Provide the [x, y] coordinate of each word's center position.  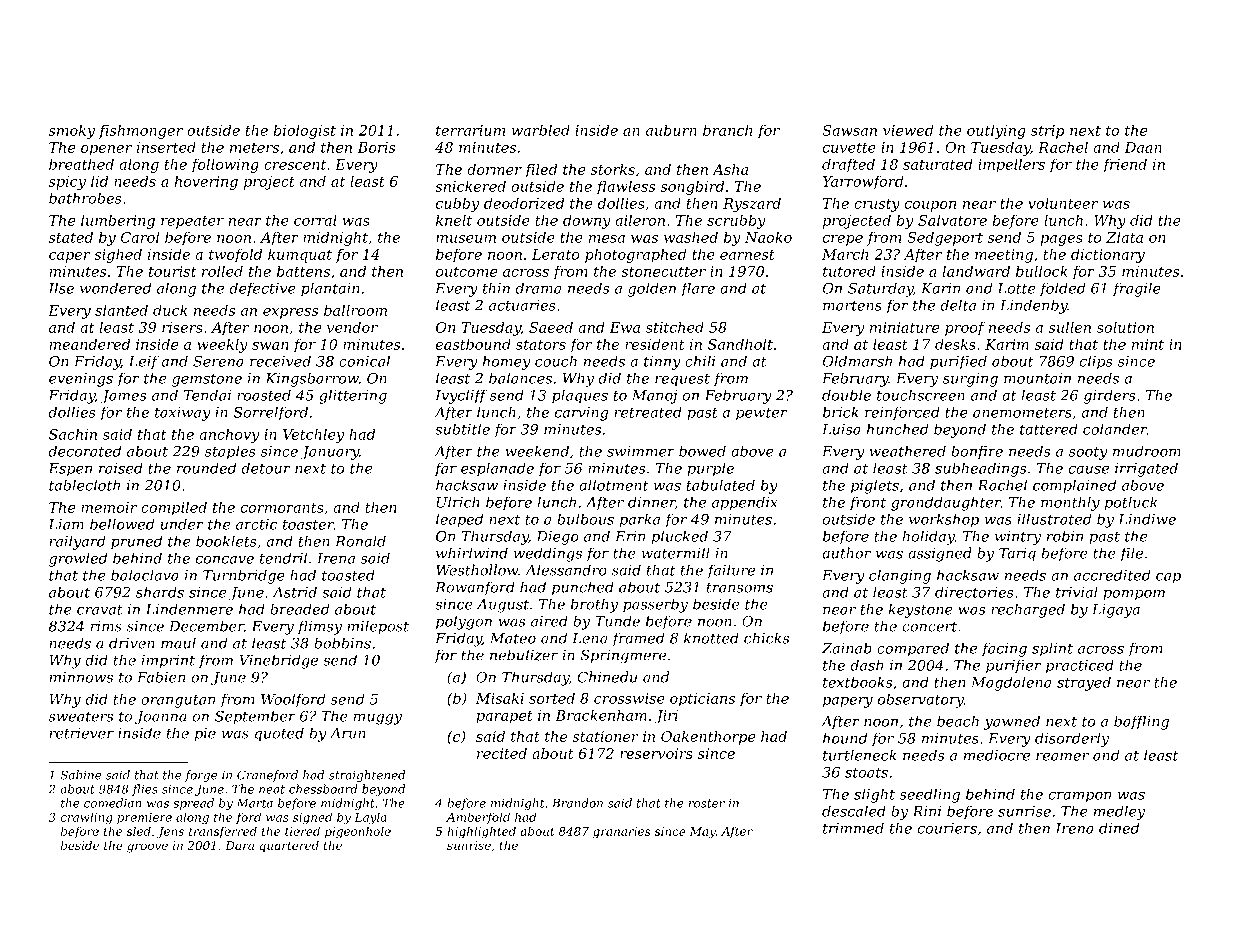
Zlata [1124, 237]
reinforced [902, 413]
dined [1119, 828]
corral [315, 220]
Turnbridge [244, 576]
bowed [702, 451]
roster [707, 803]
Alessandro [566, 570]
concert [929, 626]
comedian [112, 803]
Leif [144, 362]
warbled [541, 130]
